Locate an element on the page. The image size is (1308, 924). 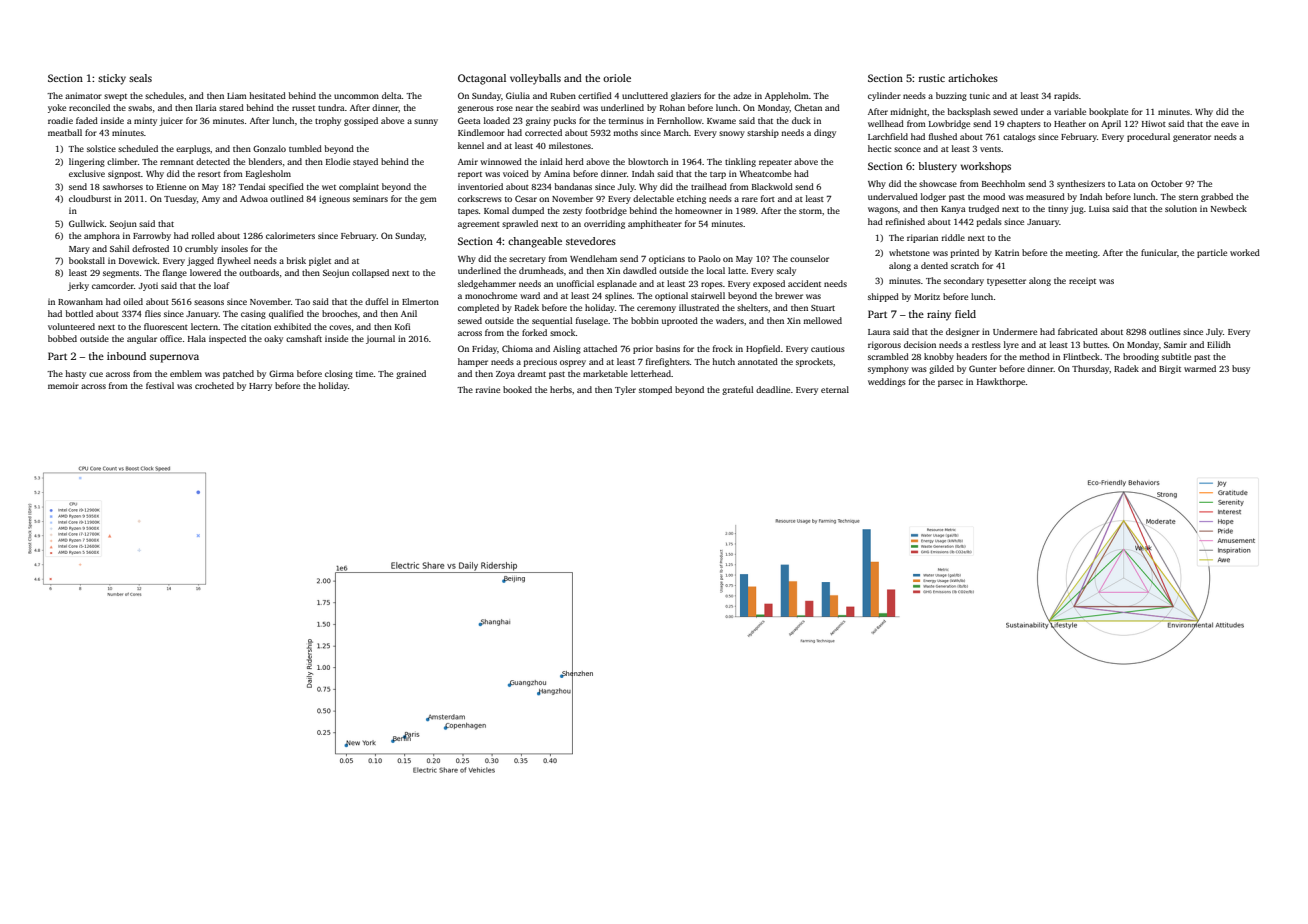
worked is located at coordinates (1245, 252).
